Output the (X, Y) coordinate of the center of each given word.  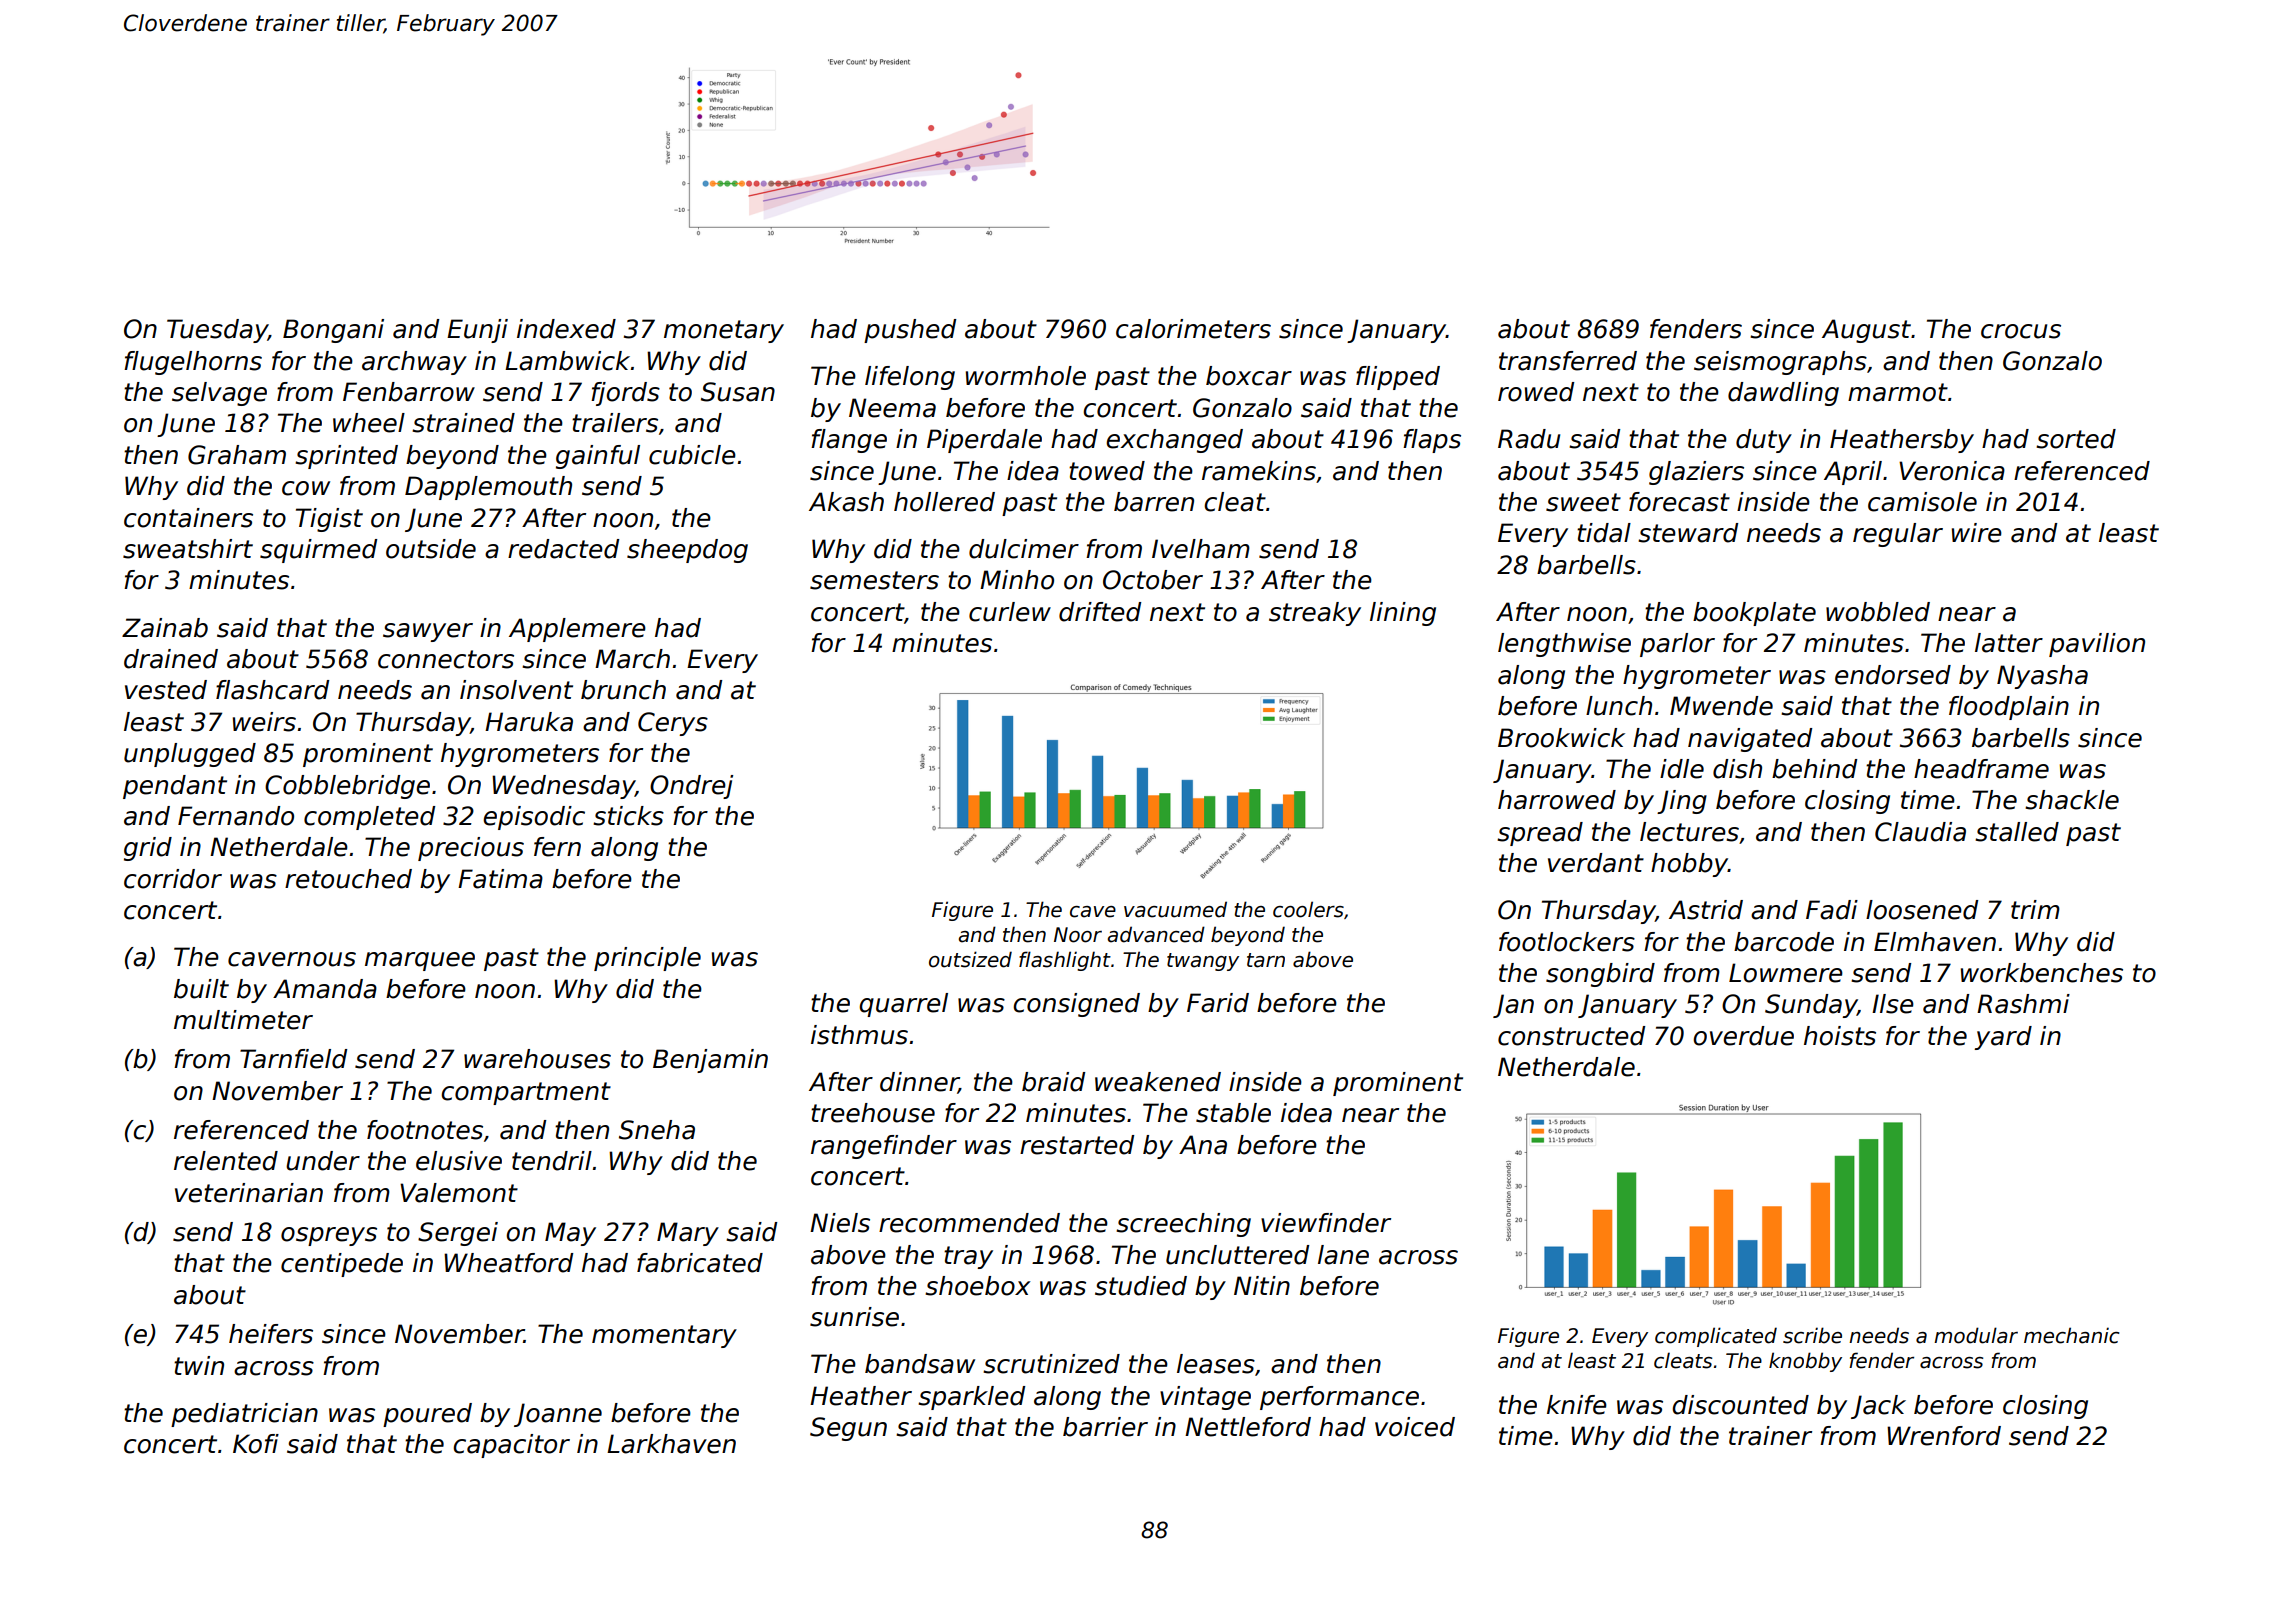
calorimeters (1193, 329)
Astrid (1706, 910)
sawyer (428, 632)
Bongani (333, 331)
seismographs (1780, 363)
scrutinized (1051, 1364)
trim (2035, 909)
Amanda (325, 989)
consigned (1076, 1005)
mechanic (2071, 1335)
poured (427, 1415)
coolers (1308, 909)
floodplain (2009, 708)
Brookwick (1561, 738)
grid (148, 849)
